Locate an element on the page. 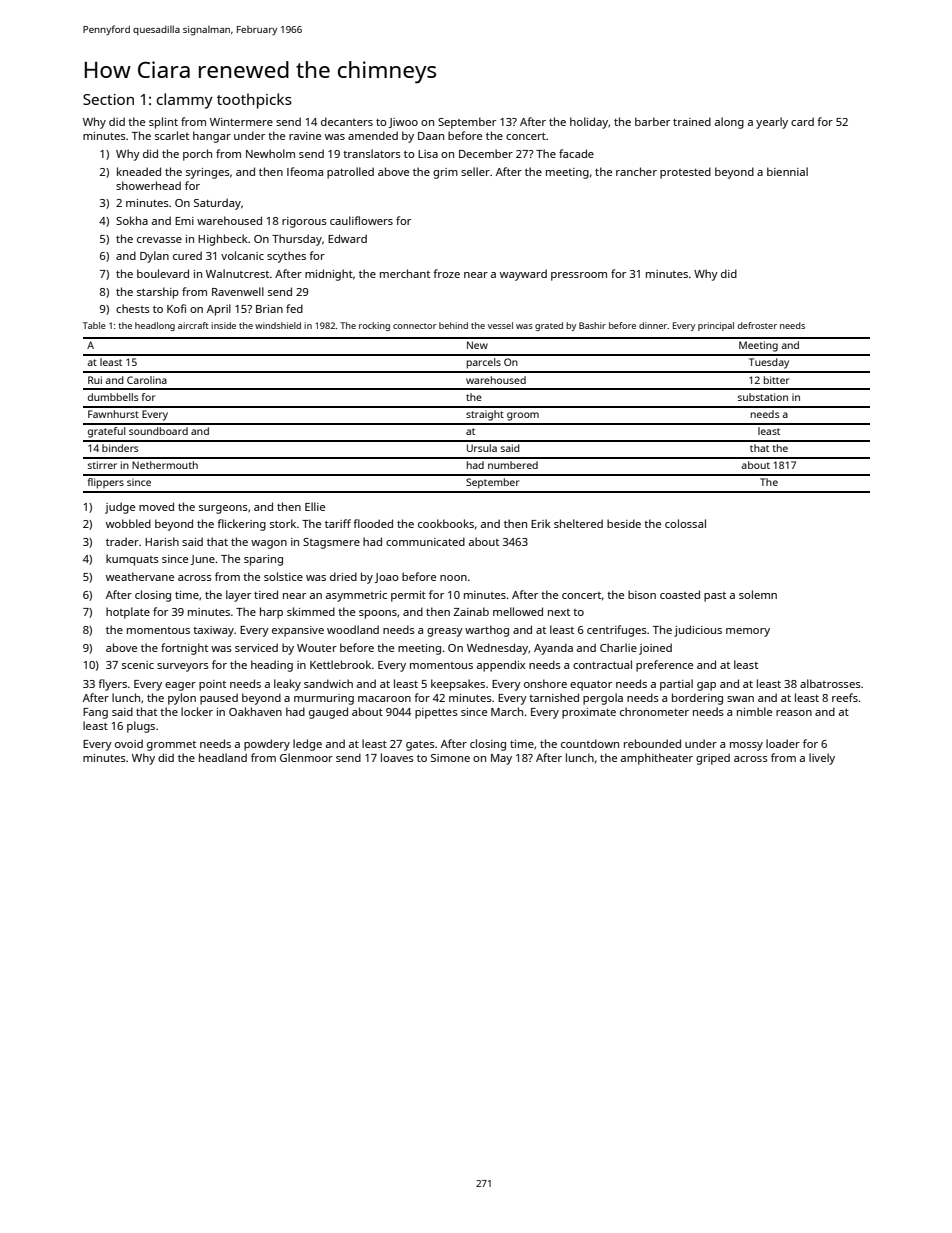  grommet is located at coordinates (171, 746).
